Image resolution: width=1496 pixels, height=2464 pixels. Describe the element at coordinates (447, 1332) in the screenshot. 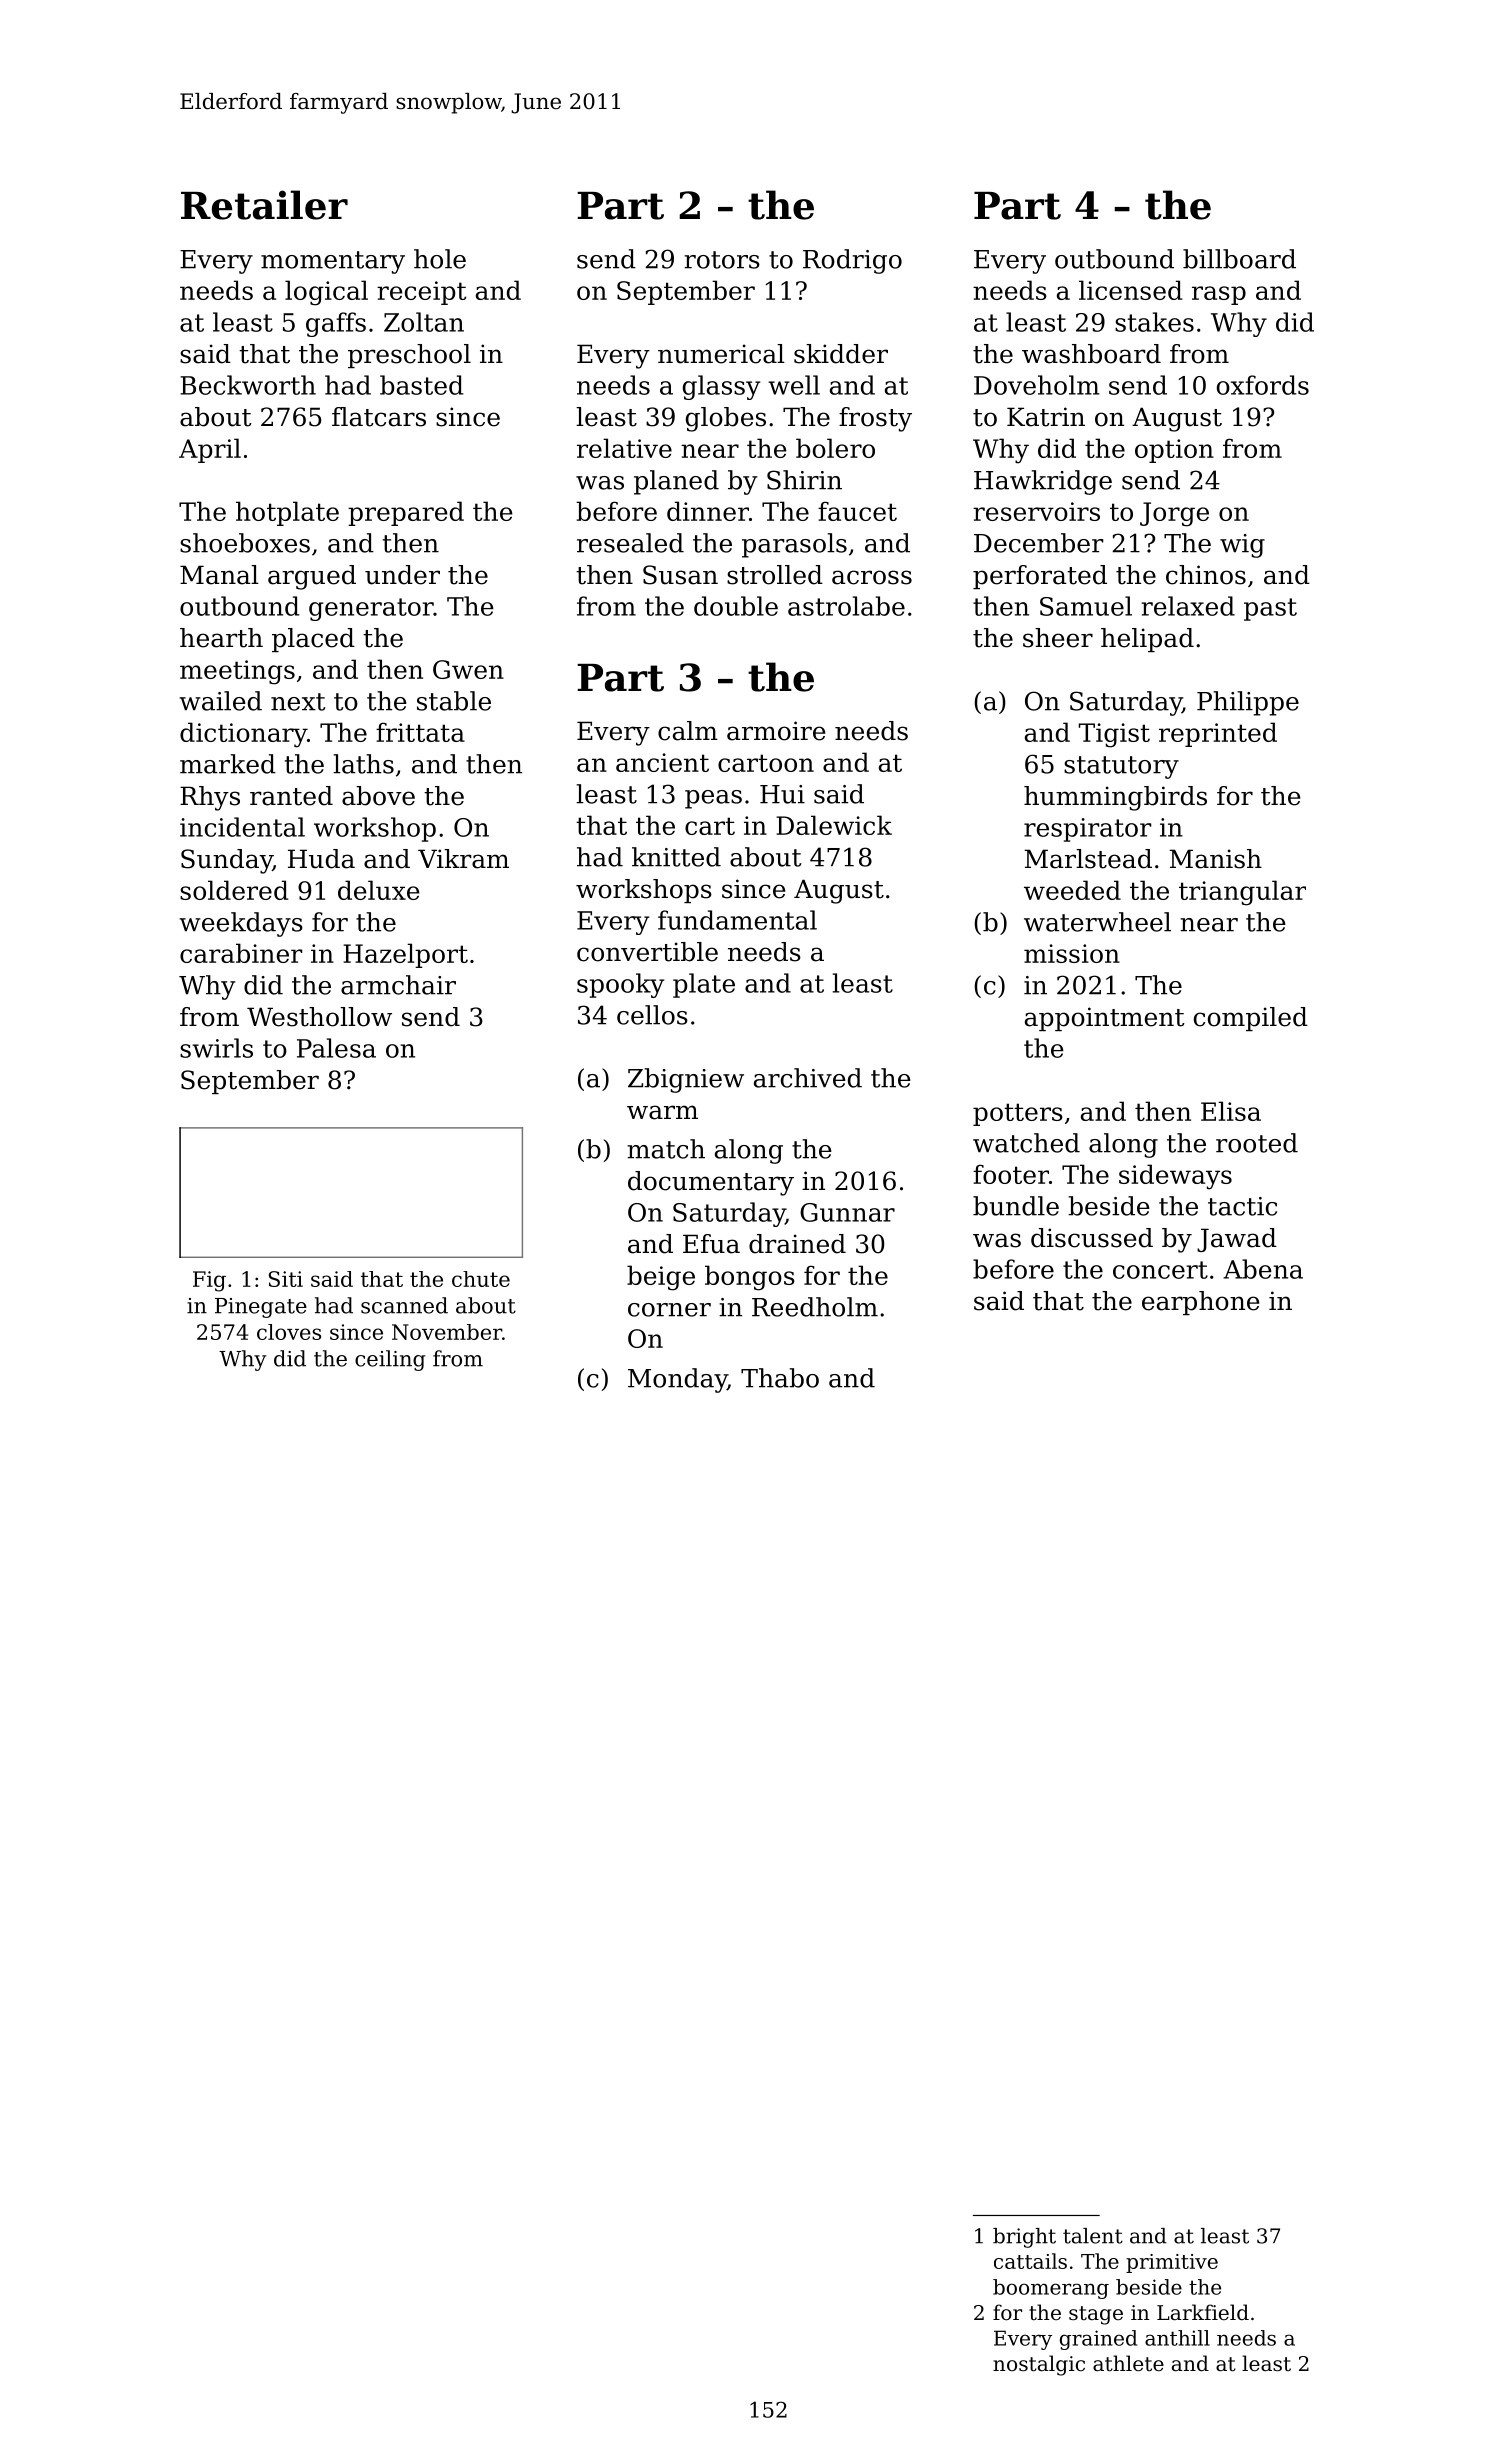

I see `November` at that location.
